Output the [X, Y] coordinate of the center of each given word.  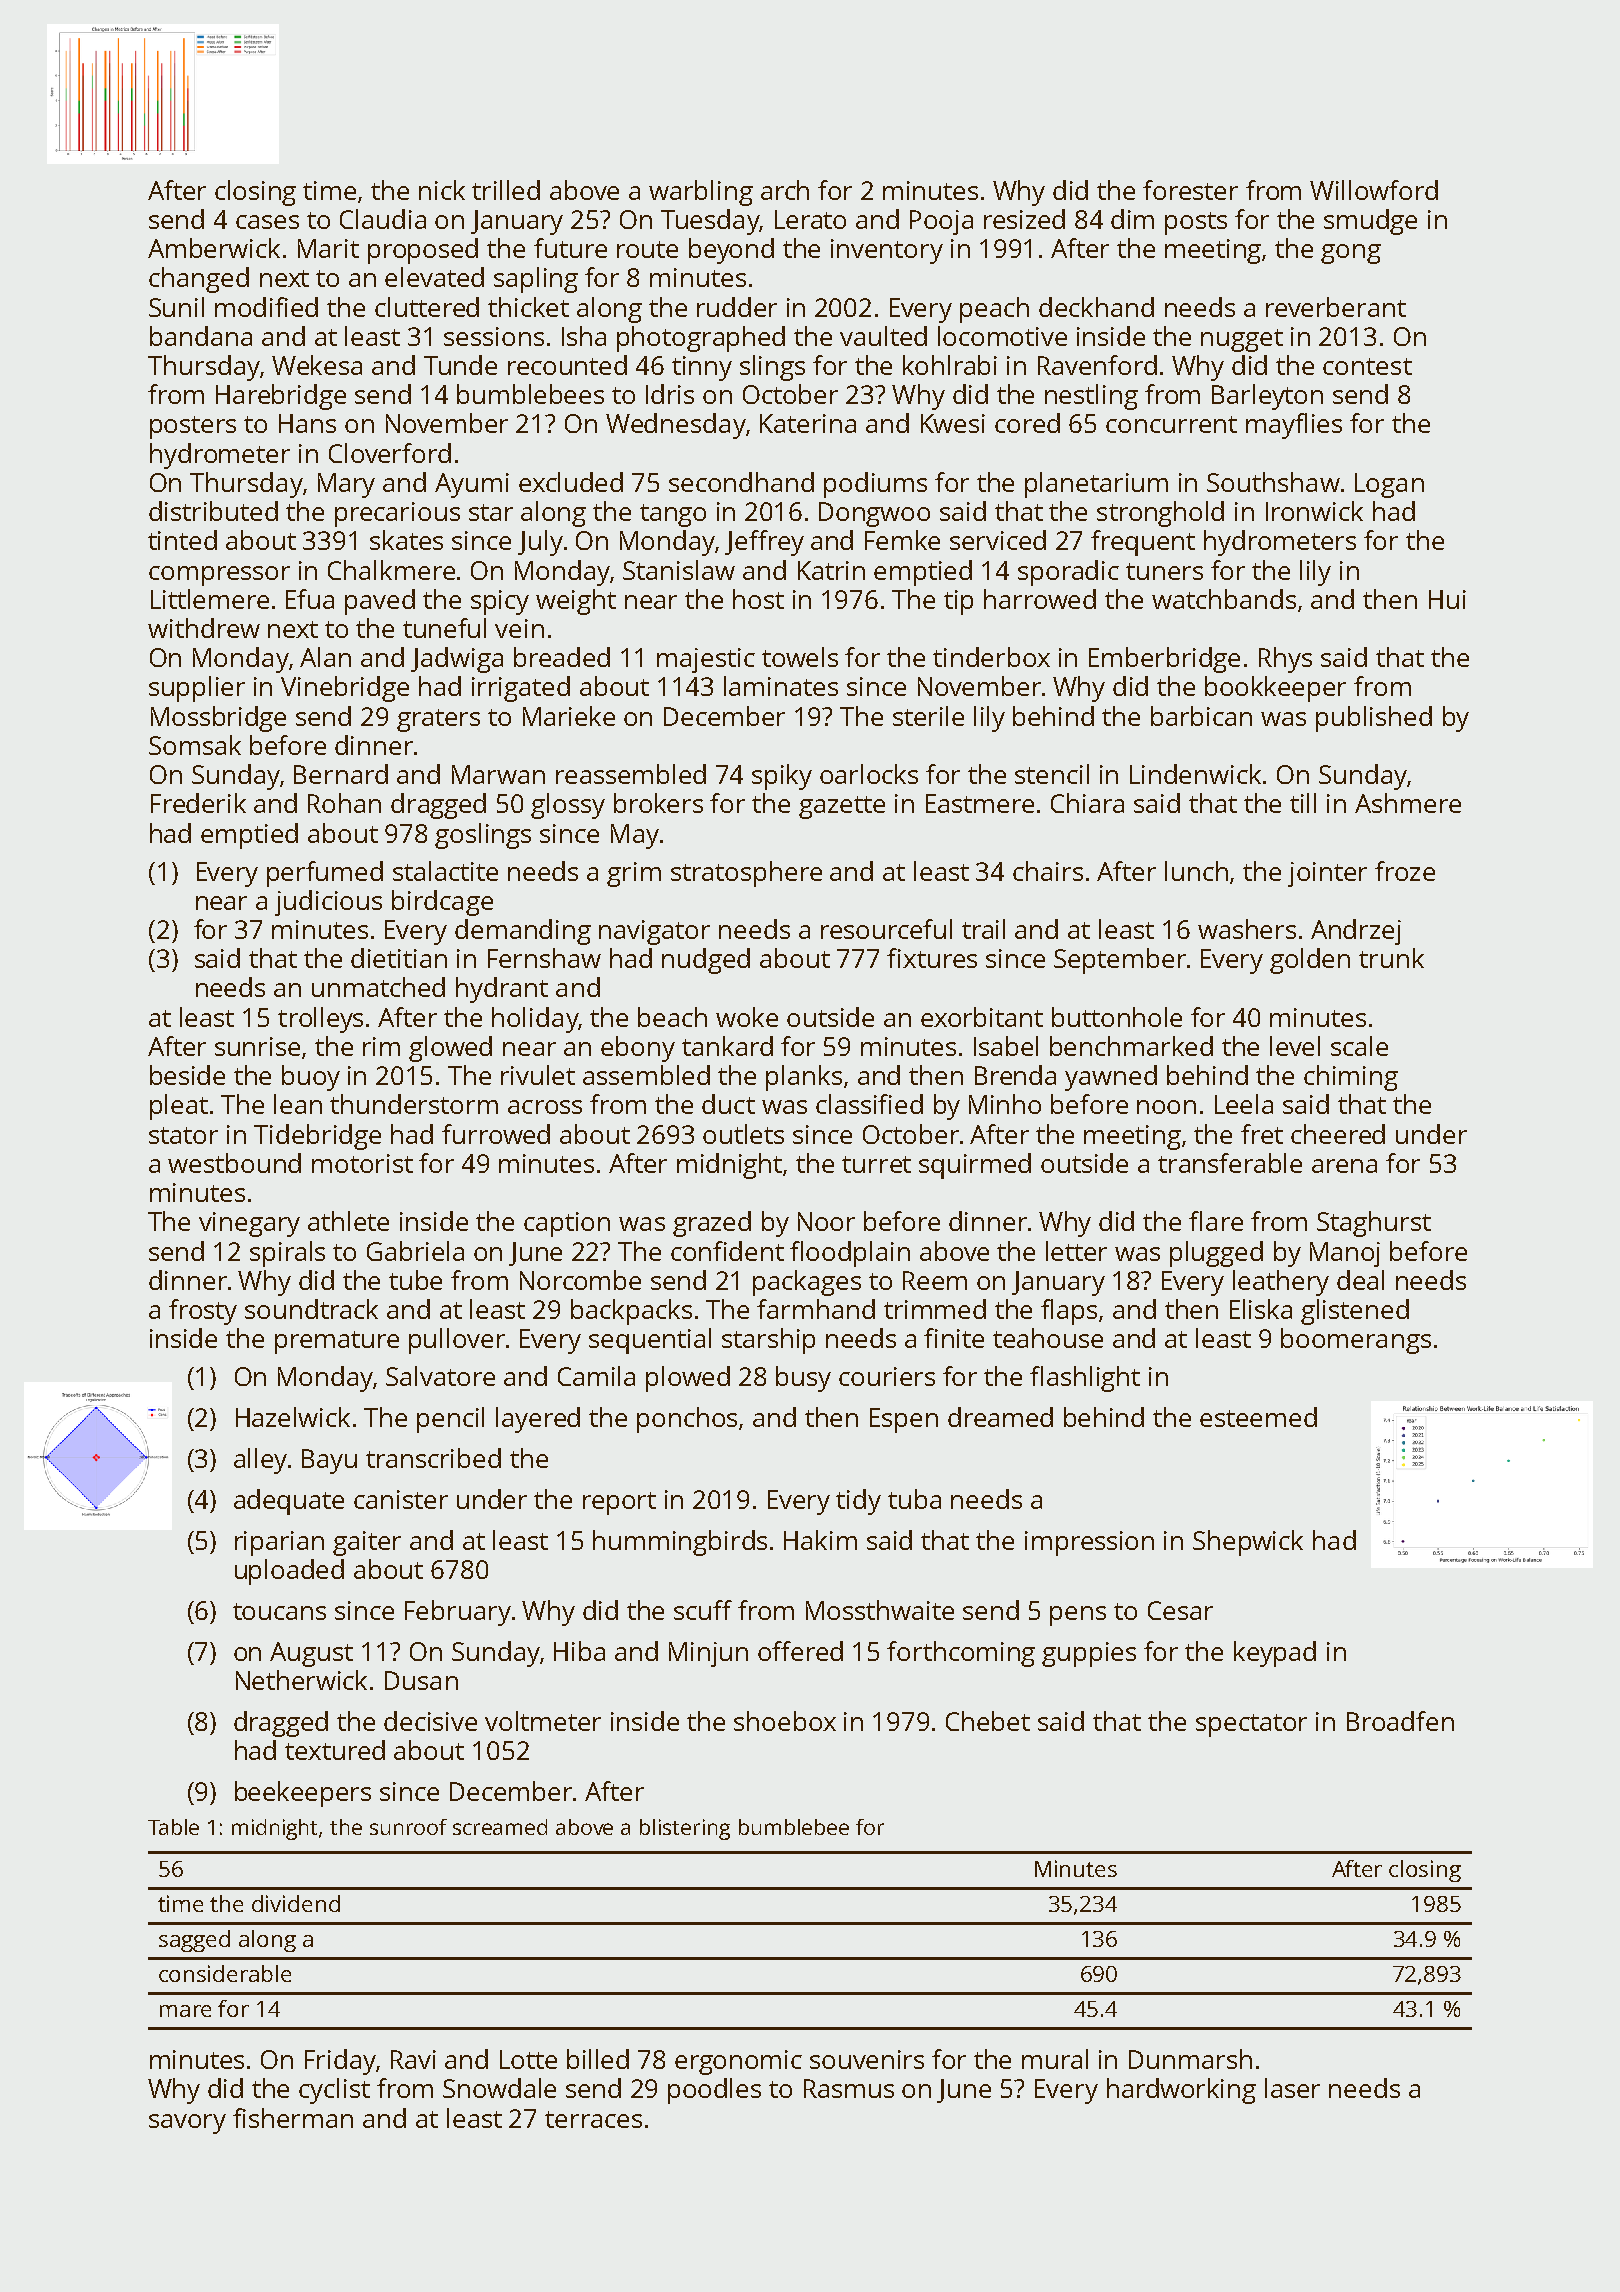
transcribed [433, 1458]
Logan [1389, 485]
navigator [654, 932]
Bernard [341, 774]
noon [1166, 1107]
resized [1024, 219]
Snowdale [499, 2088]
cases [267, 222]
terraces [593, 2119]
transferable [1230, 1163]
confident [727, 1251]
